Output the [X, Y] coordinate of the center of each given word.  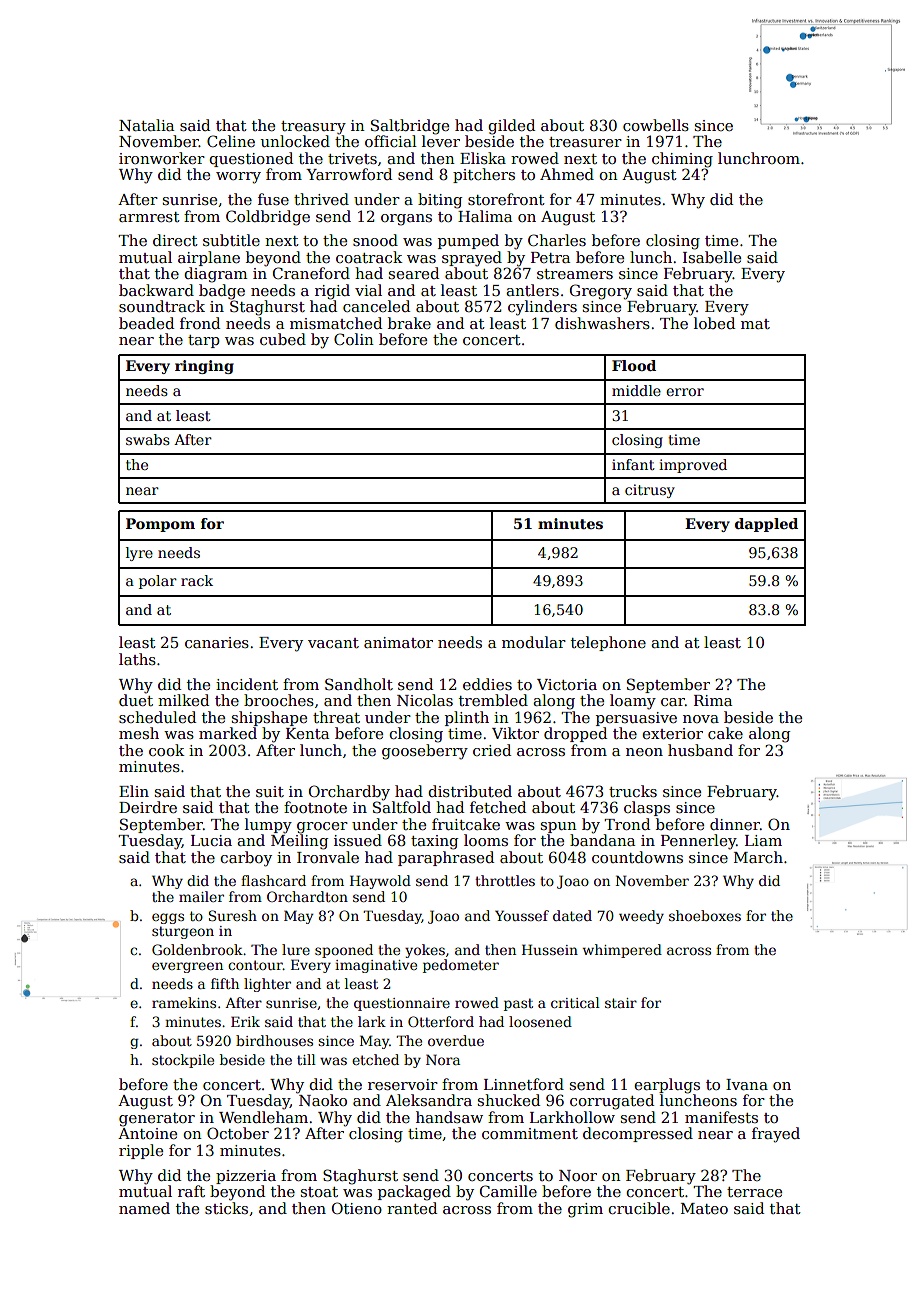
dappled [766, 525]
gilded [511, 127]
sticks [226, 1208]
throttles [505, 880]
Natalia [146, 125]
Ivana [747, 1084]
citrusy [650, 491]
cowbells [656, 125]
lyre [139, 554]
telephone [608, 643]
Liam [763, 840]
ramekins [184, 1002]
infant [633, 464]
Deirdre [148, 807]
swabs [148, 439]
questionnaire [402, 1004]
